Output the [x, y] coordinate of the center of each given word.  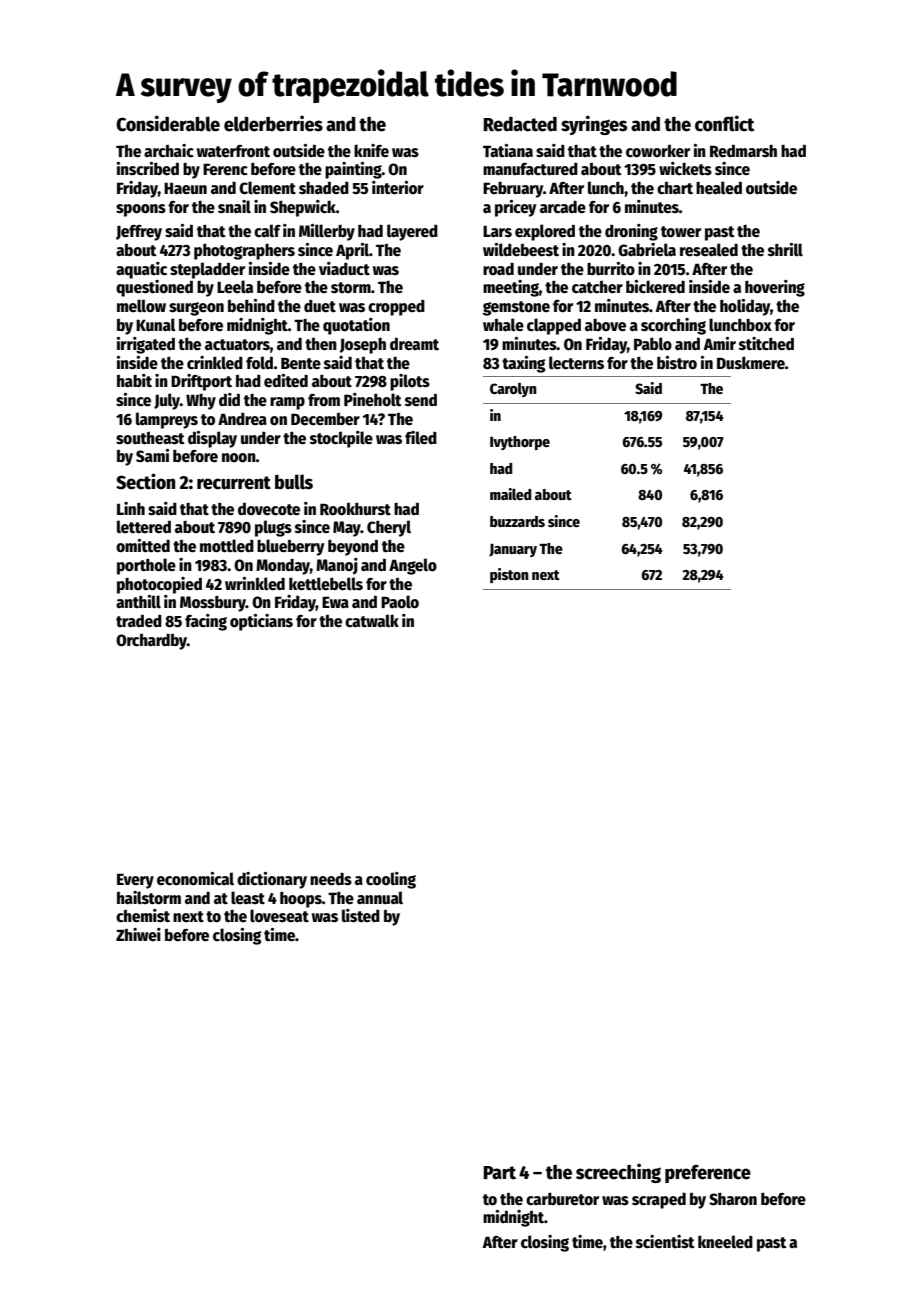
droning [631, 232]
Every [135, 881]
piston [509, 575]
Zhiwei [138, 934]
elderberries [273, 123]
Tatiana [508, 150]
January [513, 550]
